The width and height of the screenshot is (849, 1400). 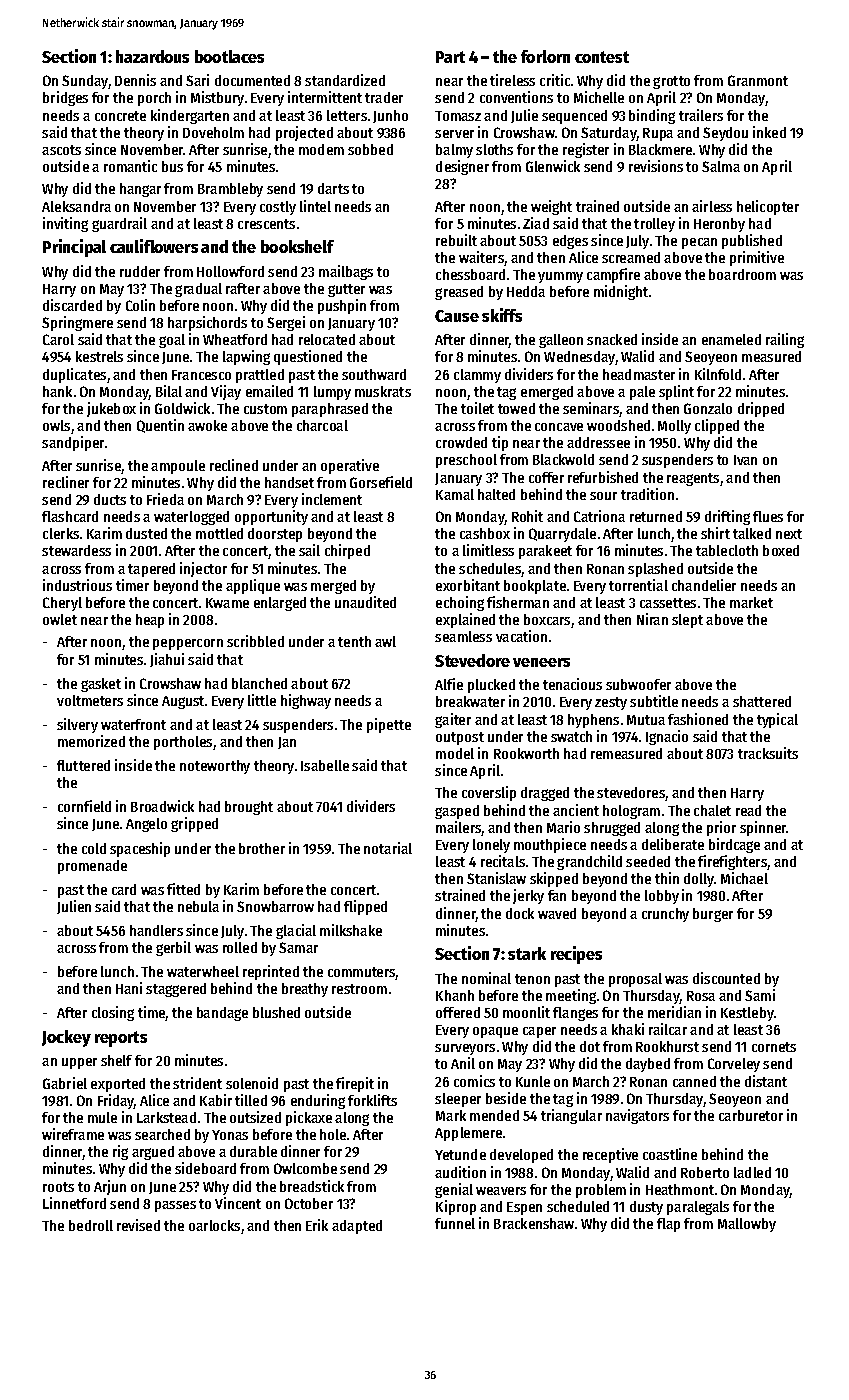 I want to click on strident, so click(x=197, y=1083).
